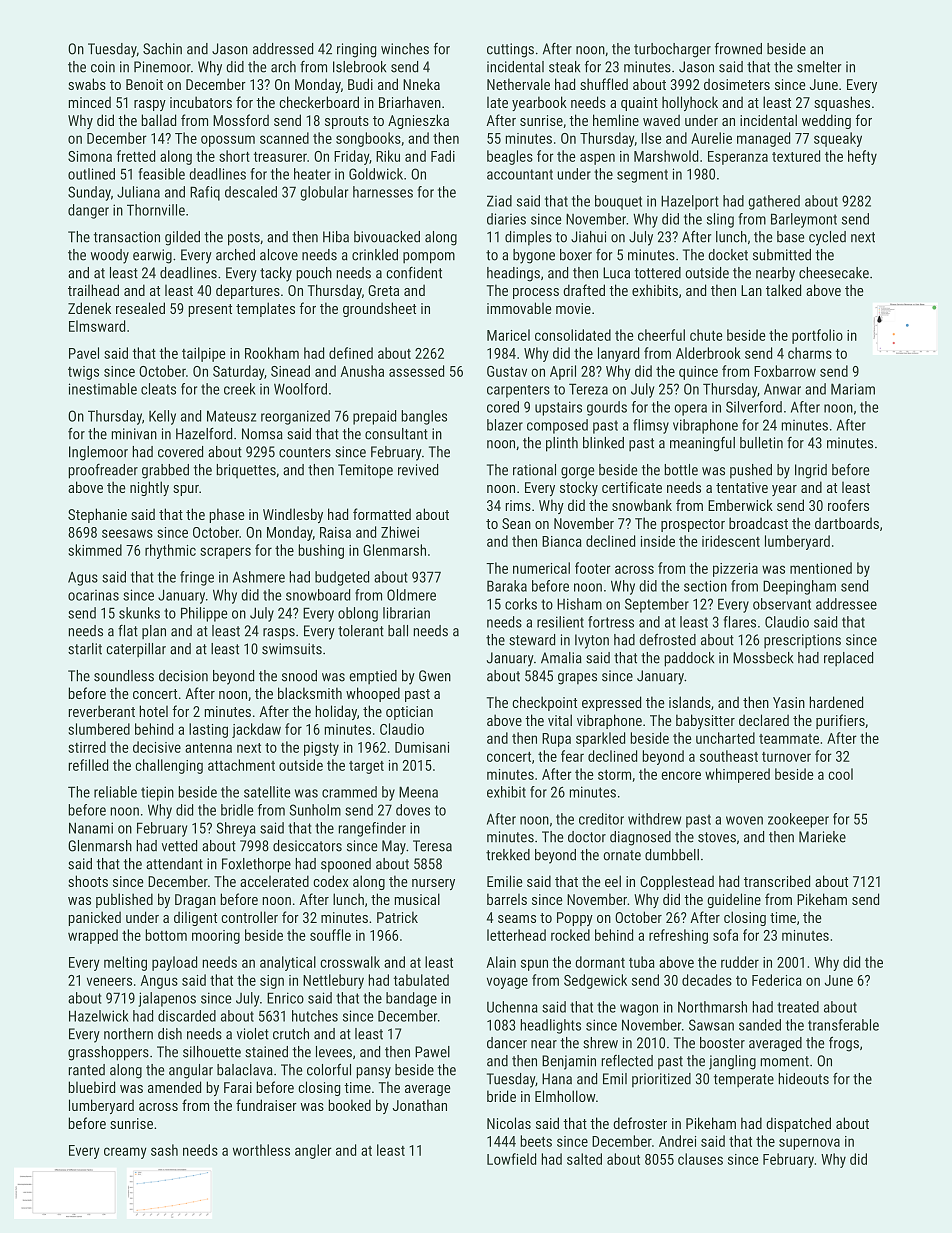  Describe the element at coordinates (510, 50) in the page. I see `cuttings` at that location.
